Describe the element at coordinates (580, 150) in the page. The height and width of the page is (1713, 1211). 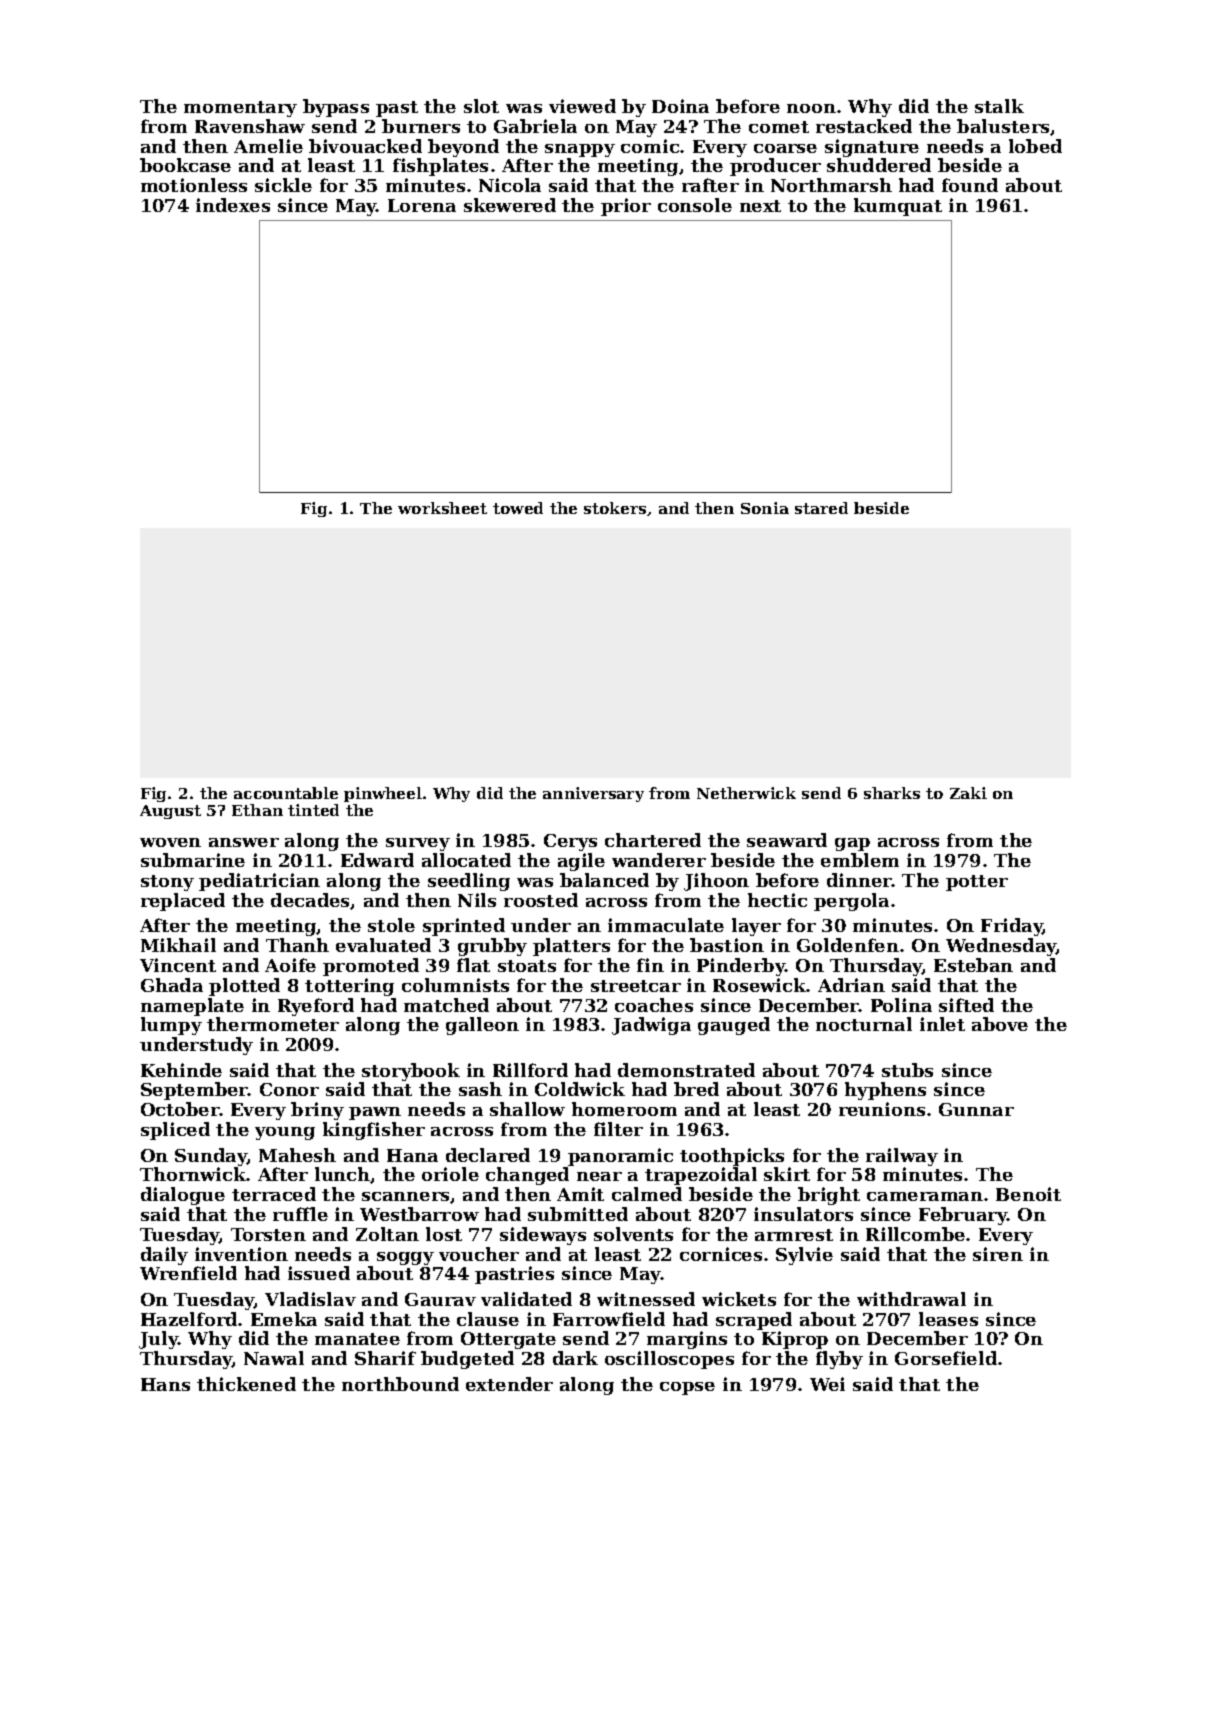
I see `snappy` at that location.
